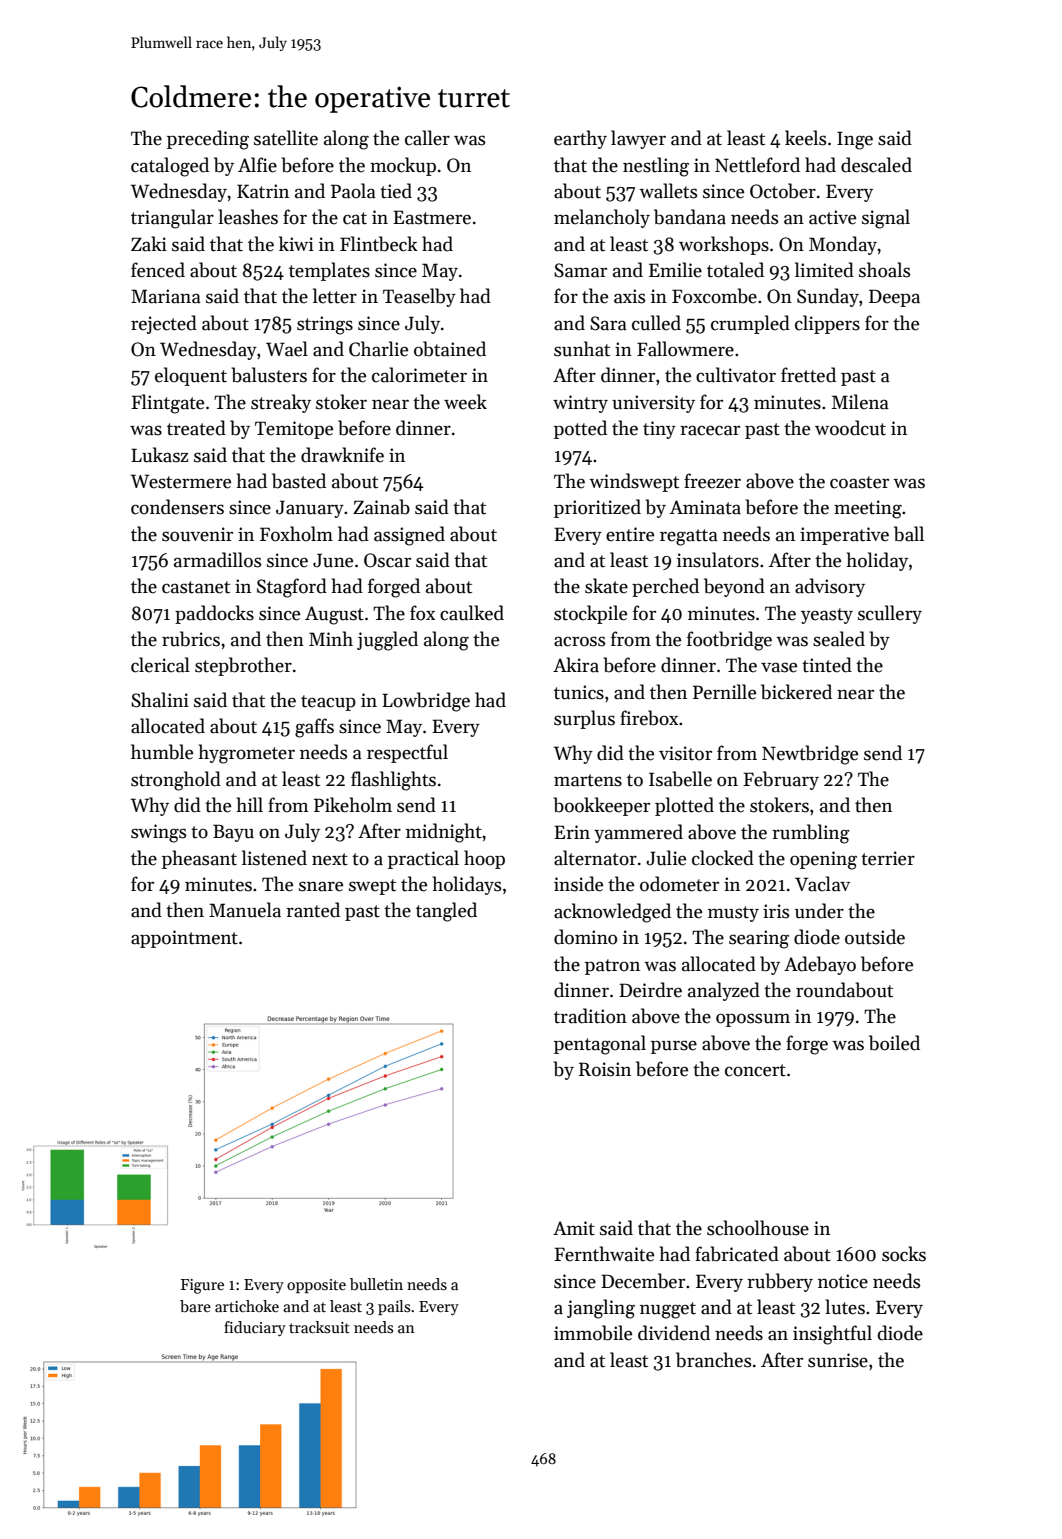 The image size is (1062, 1539). What do you see at coordinates (158, 833) in the page?
I see `swings` at bounding box center [158, 833].
